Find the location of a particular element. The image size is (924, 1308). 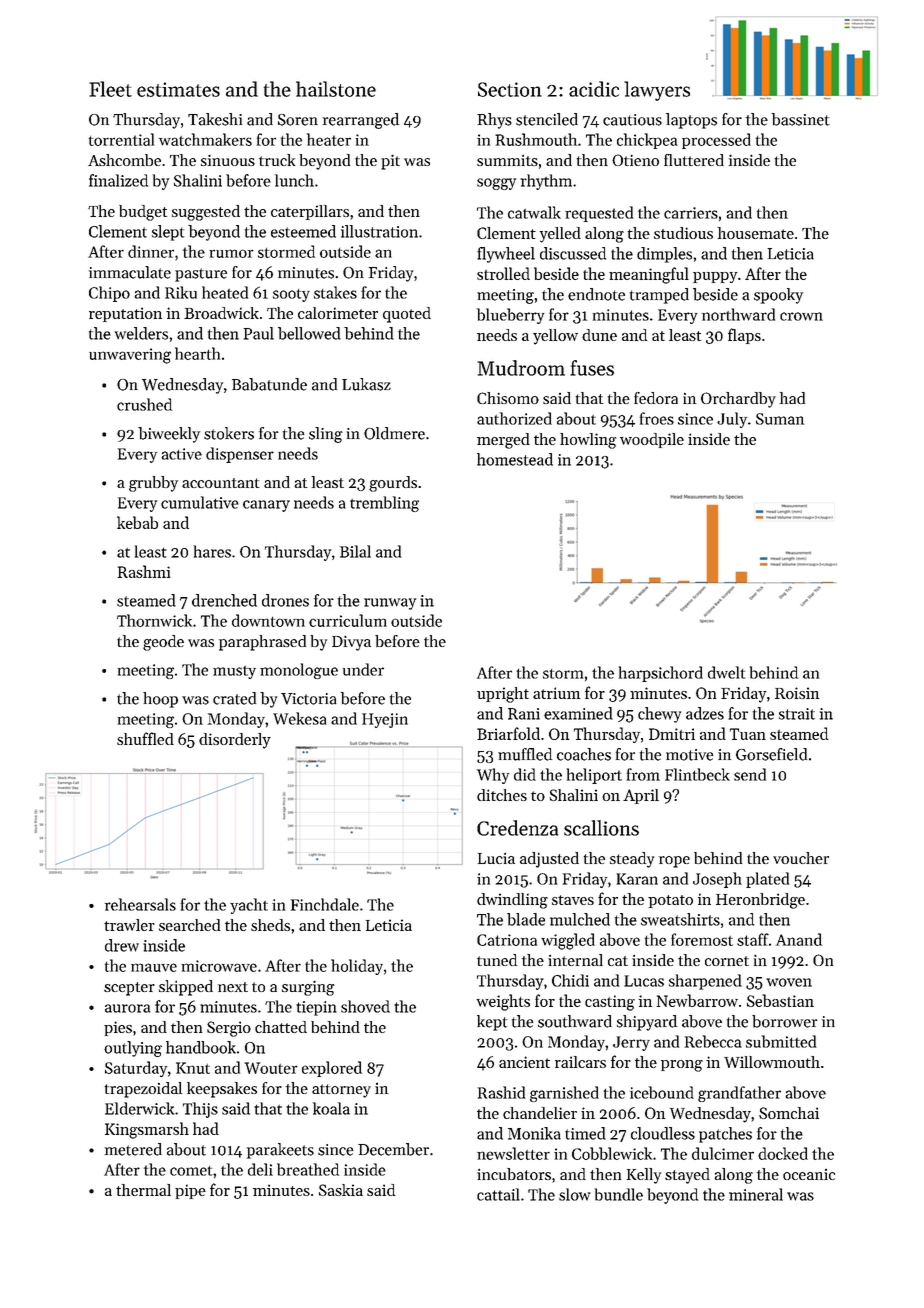

adjusted is located at coordinates (549, 860).
